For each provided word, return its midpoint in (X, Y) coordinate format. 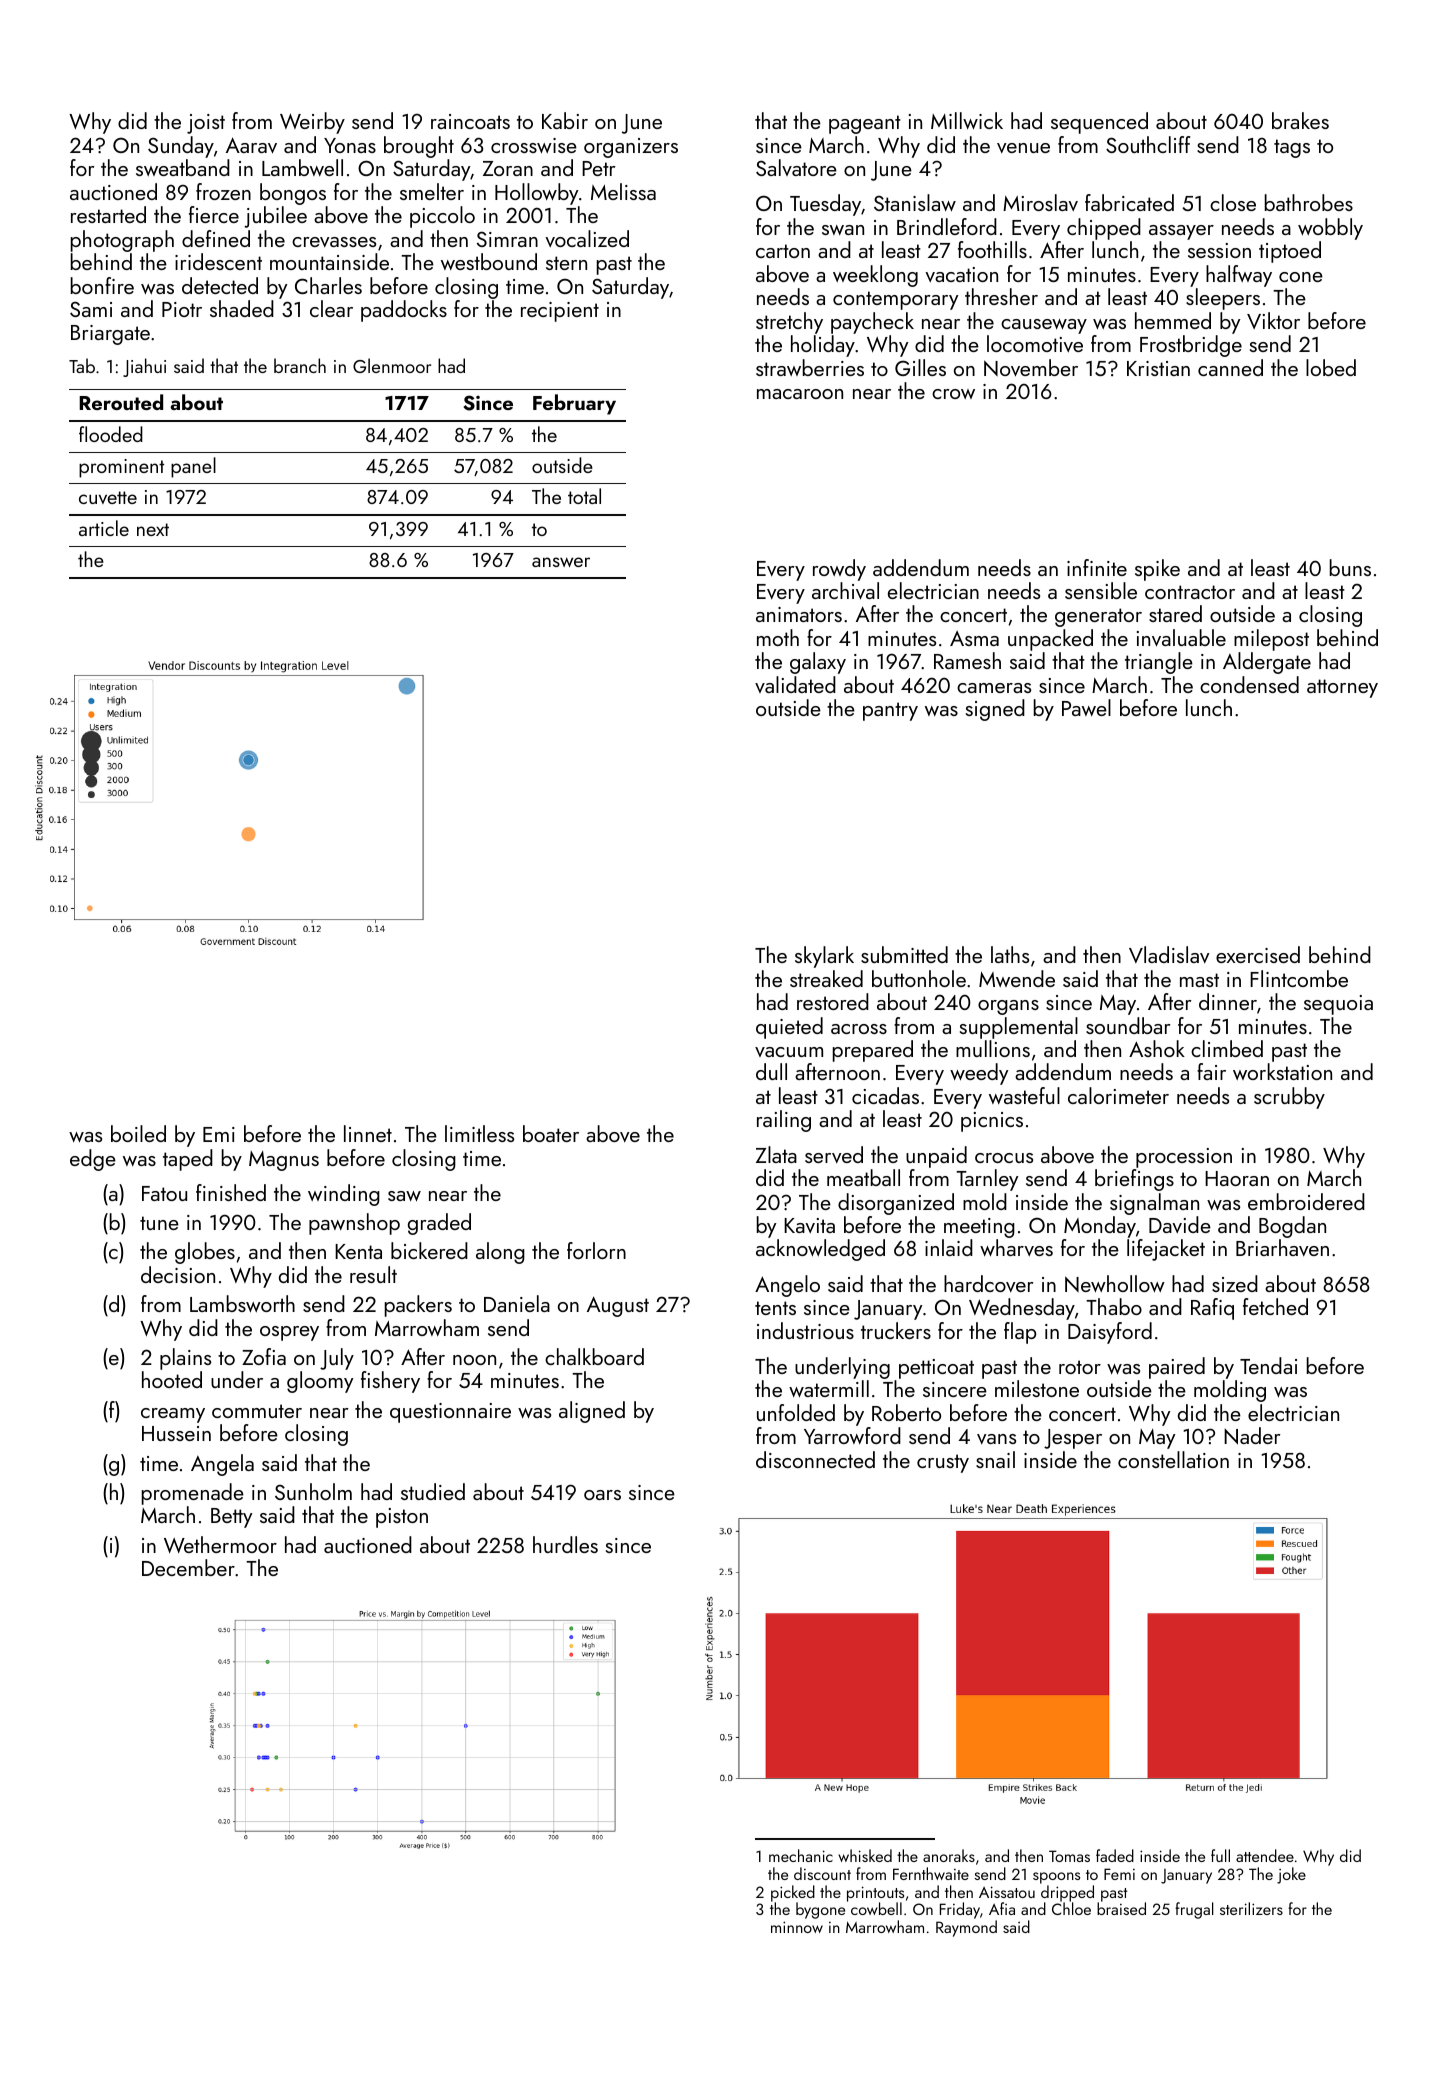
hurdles (565, 1544)
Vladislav (1169, 954)
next (153, 529)
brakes (1300, 120)
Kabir (565, 120)
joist (206, 124)
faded (1115, 1855)
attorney (1342, 688)
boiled (138, 1133)
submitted (904, 954)
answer (561, 562)
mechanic (801, 1855)
